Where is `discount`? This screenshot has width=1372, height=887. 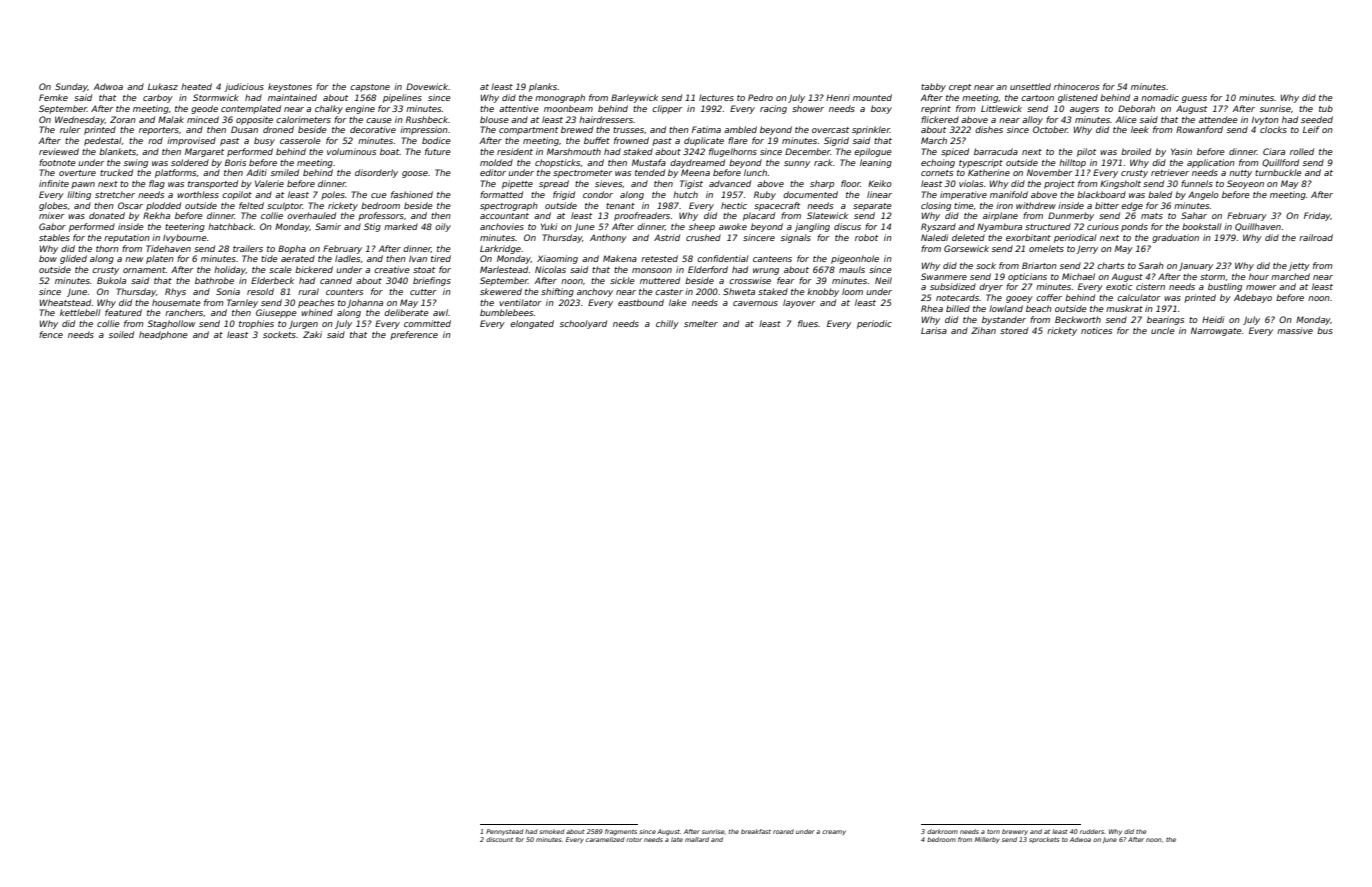
discount is located at coordinates (499, 839).
